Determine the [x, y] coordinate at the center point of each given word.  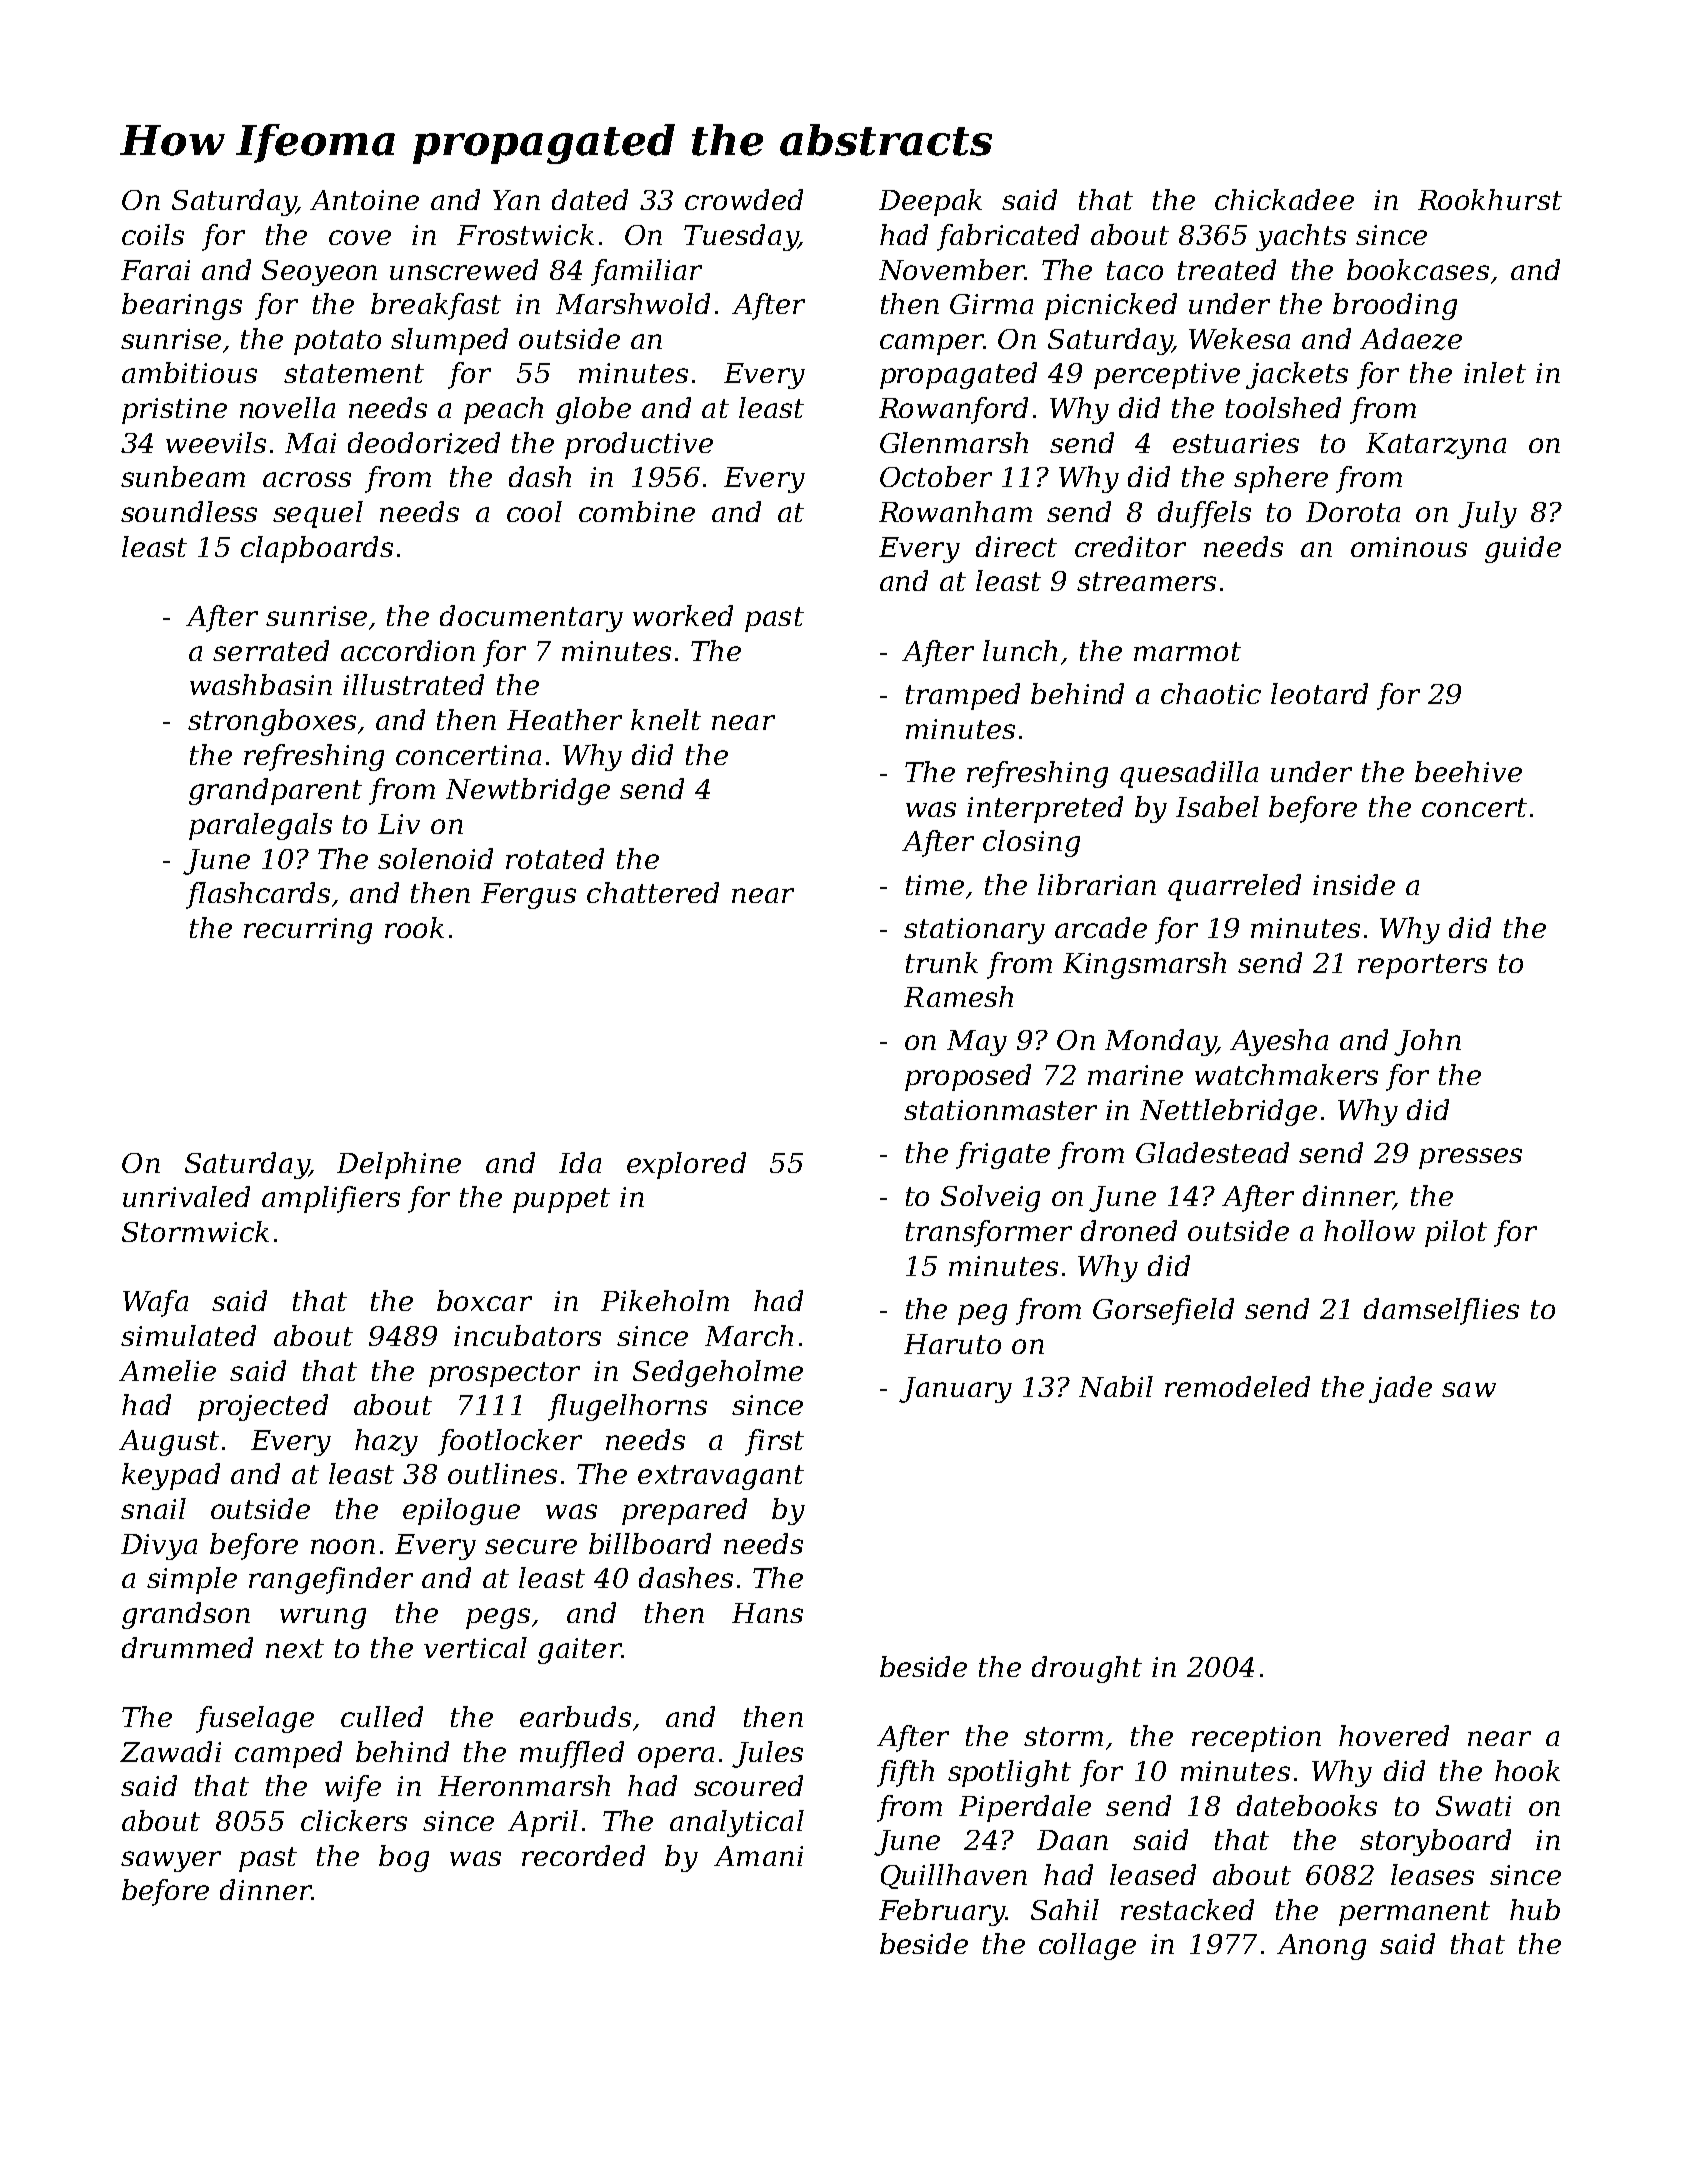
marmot [1187, 651]
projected [263, 1407]
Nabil [1116, 1386]
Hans [767, 1613]
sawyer [171, 1861]
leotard [1319, 693]
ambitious [189, 372]
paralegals [260, 826]
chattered [653, 892]
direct [1016, 546]
